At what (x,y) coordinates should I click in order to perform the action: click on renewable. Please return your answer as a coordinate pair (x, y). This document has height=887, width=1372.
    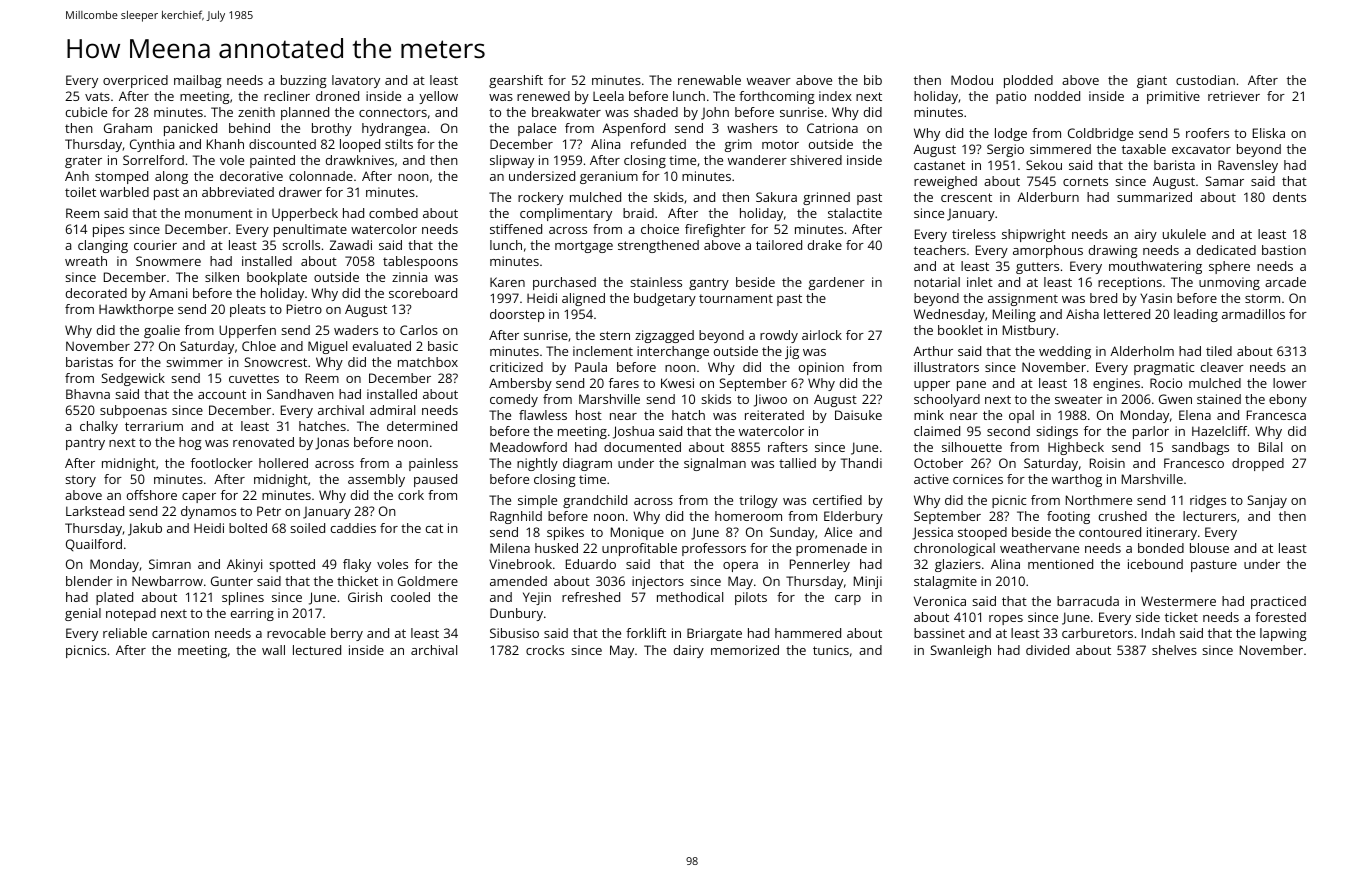
    Looking at the image, I should click on (709, 80).
